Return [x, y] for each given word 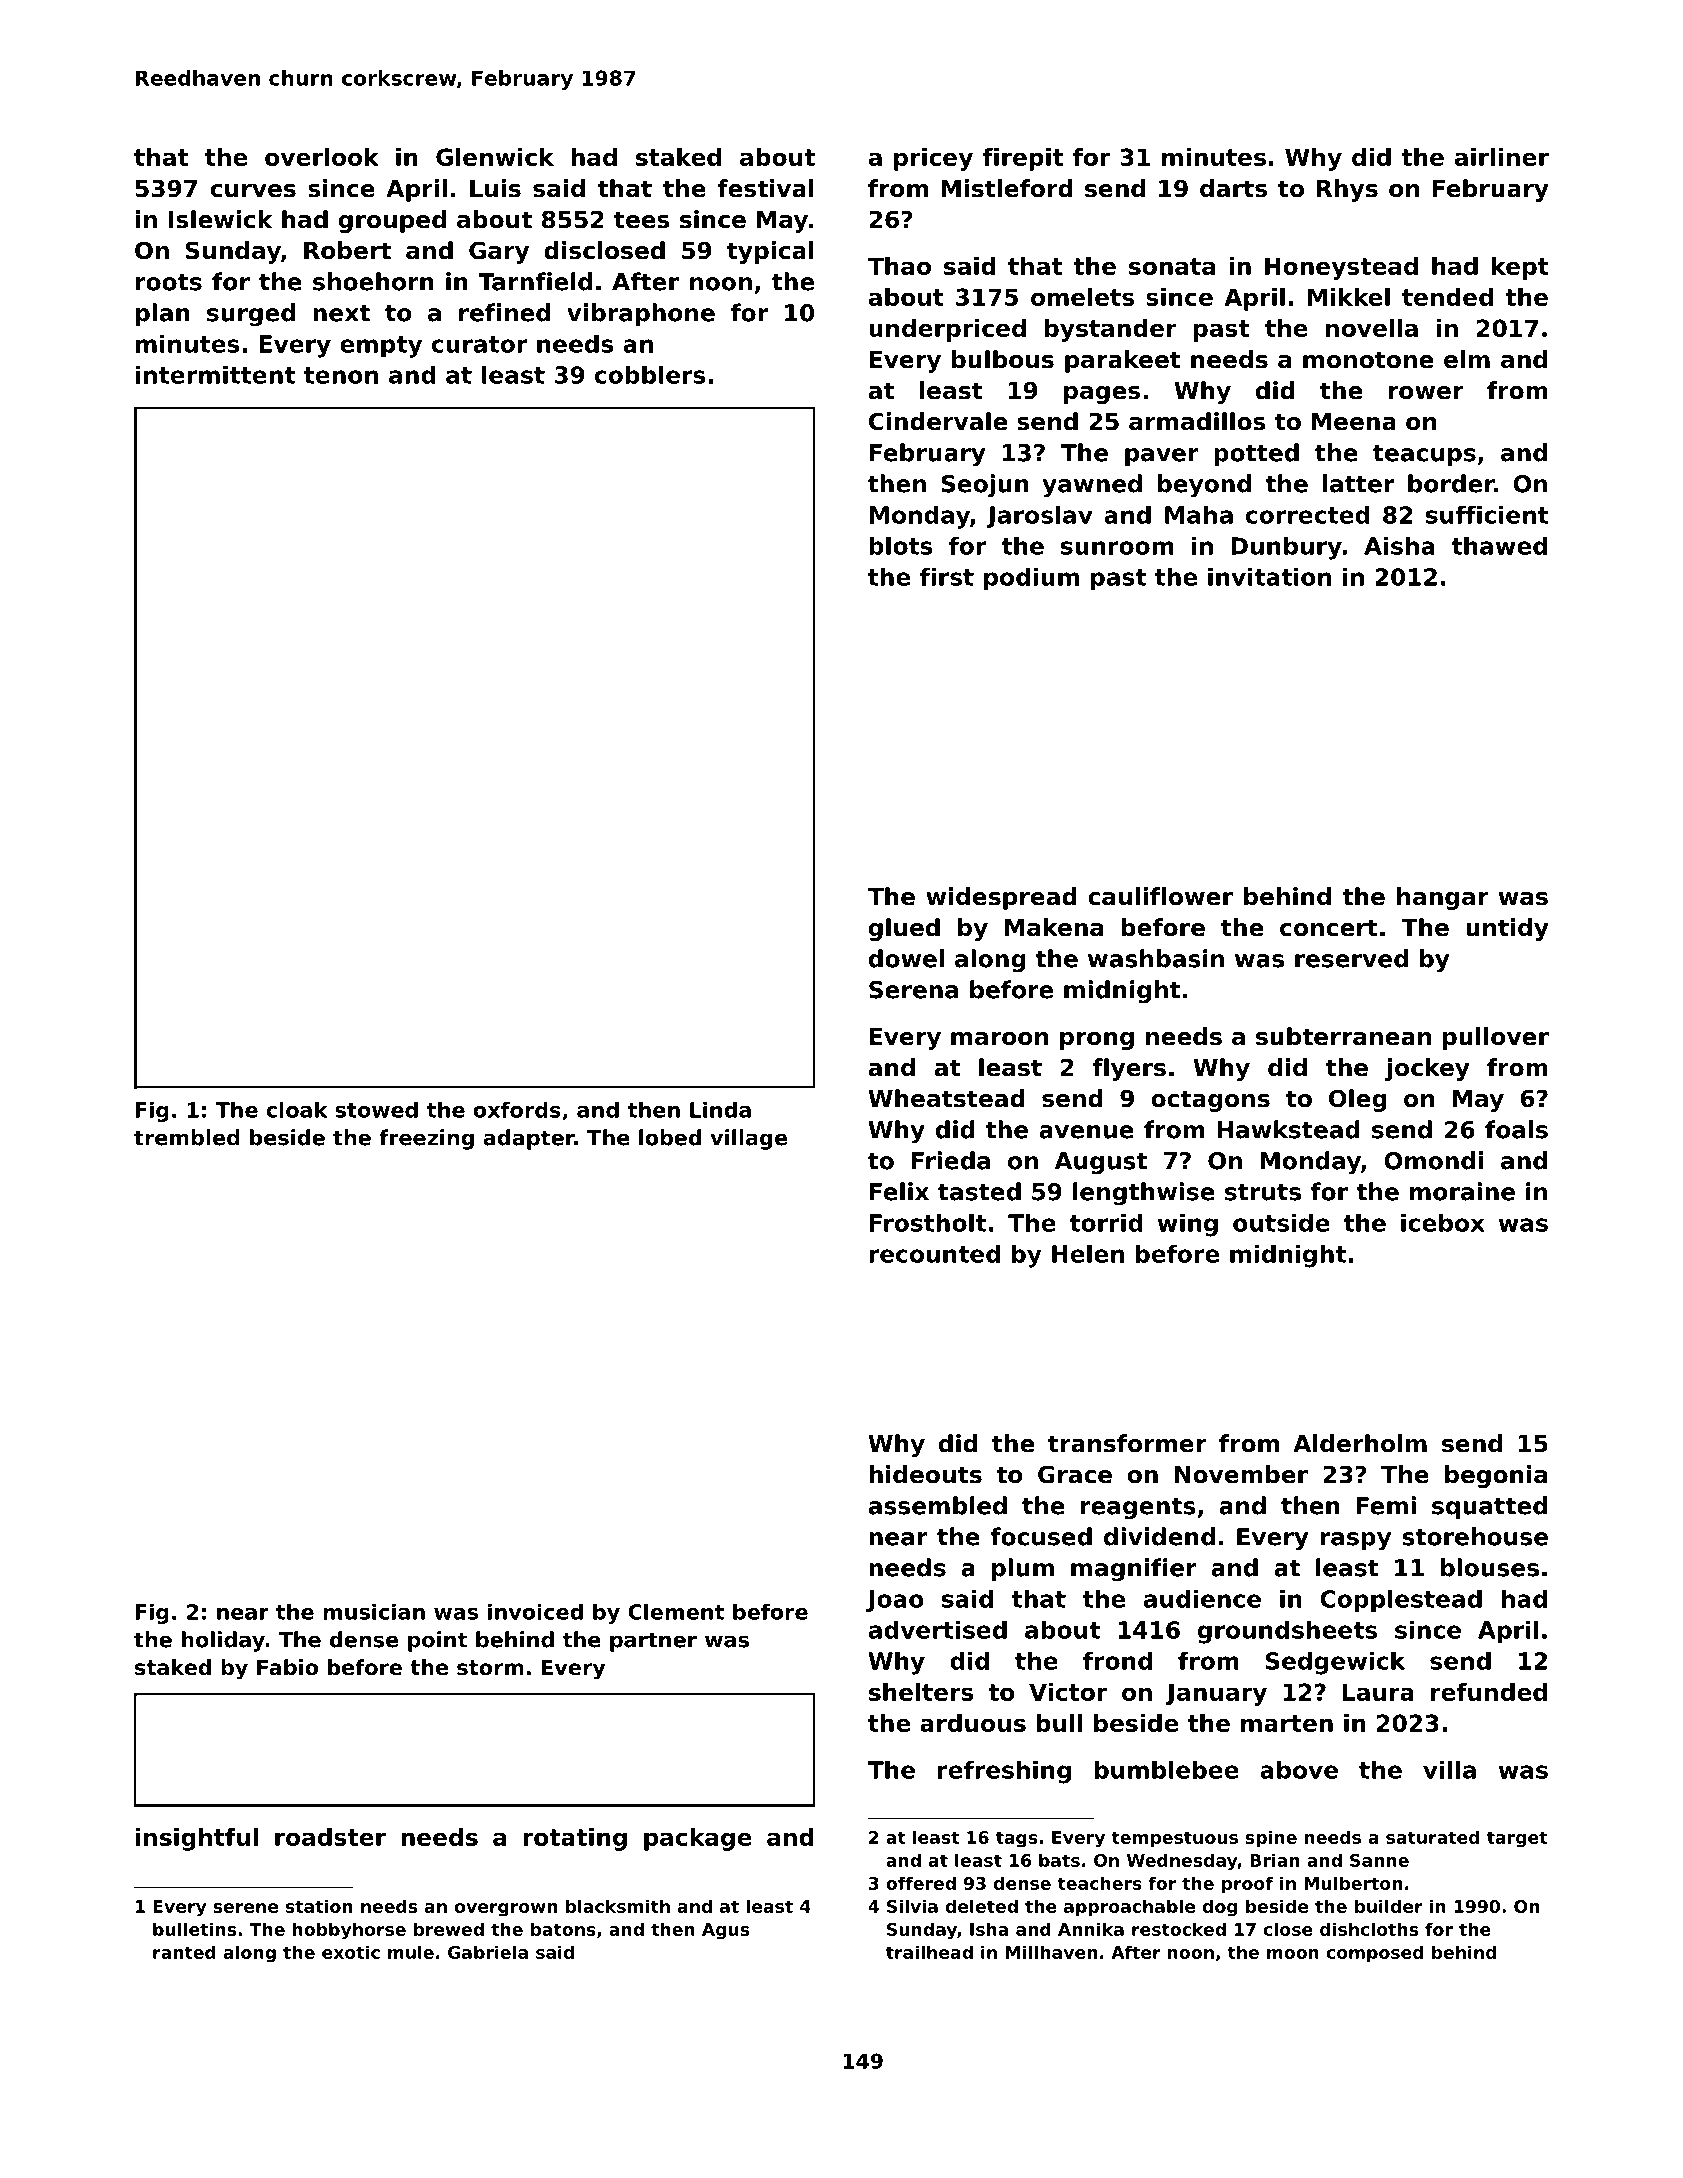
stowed [376, 1109]
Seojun [984, 486]
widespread [1001, 898]
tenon [341, 375]
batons [563, 1929]
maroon [999, 1039]
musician [374, 1612]
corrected [1308, 514]
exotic [351, 1952]
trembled [187, 1137]
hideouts [925, 1474]
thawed [1499, 545]
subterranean [1343, 1036]
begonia [1496, 1476]
